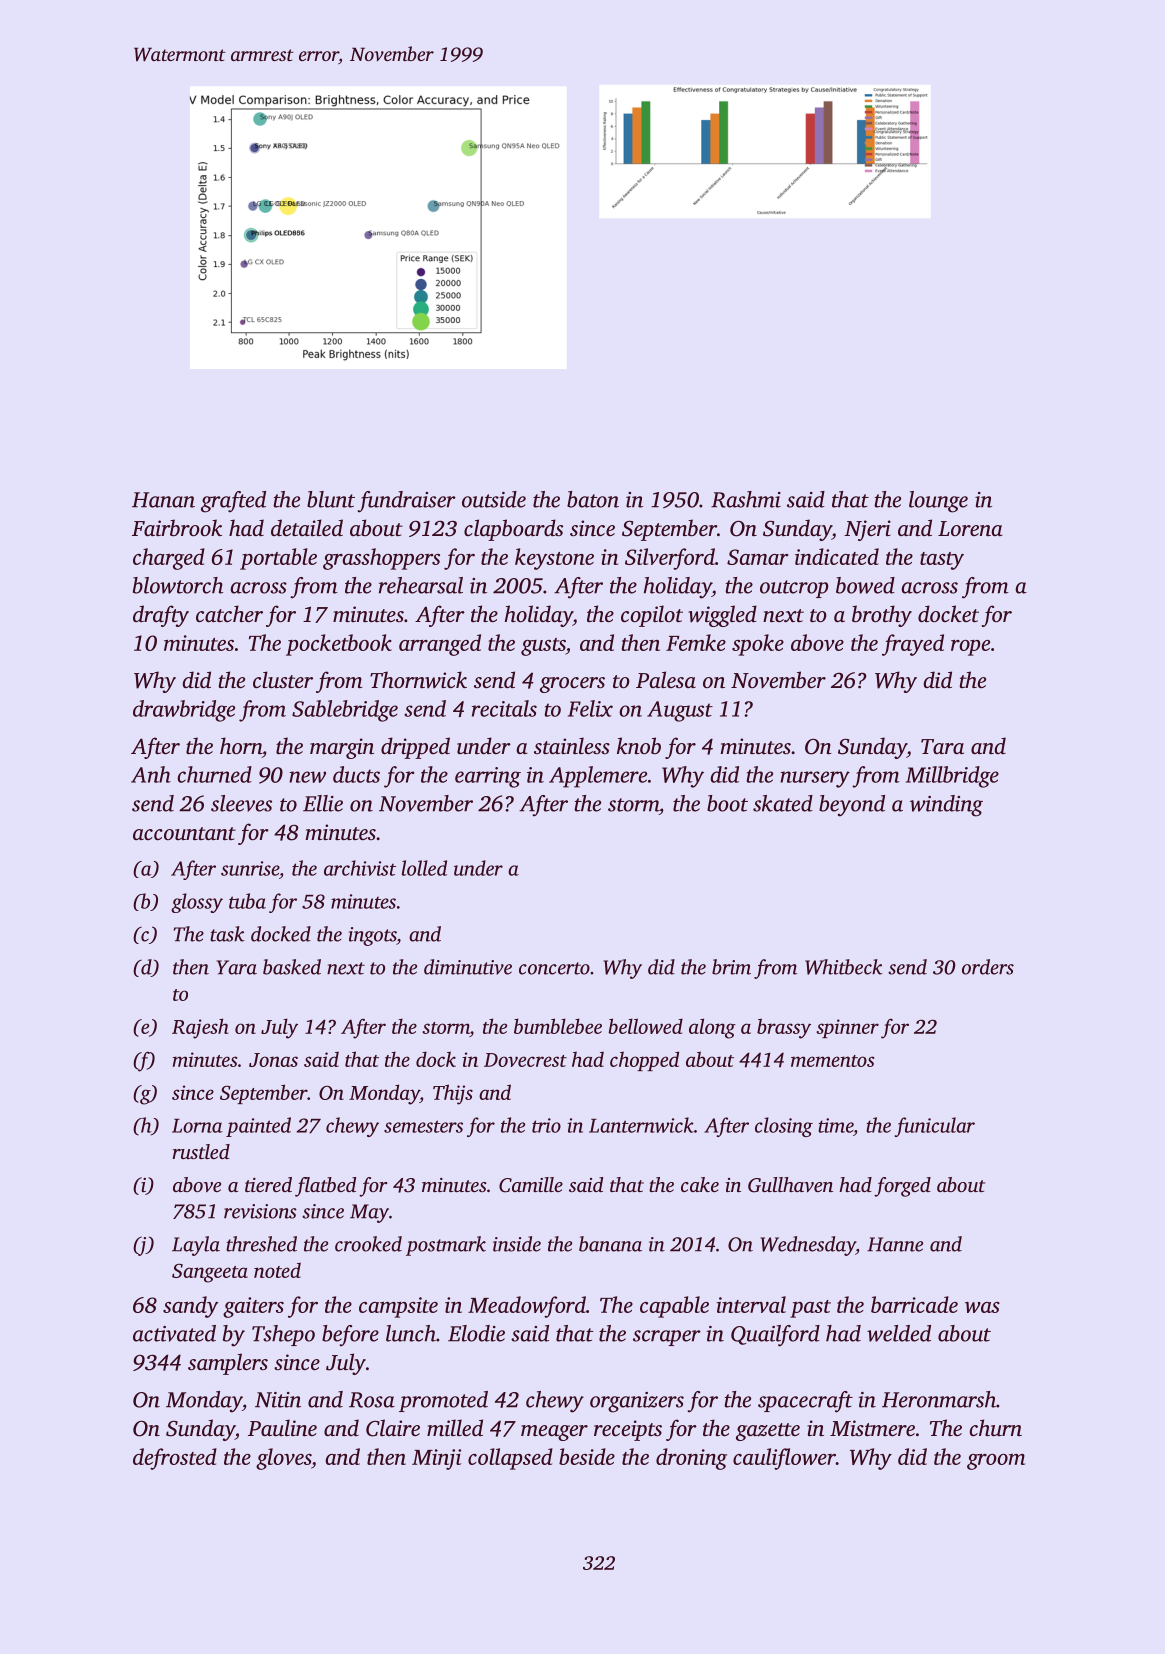 The image size is (1165, 1654). I want to click on orders, so click(988, 967).
